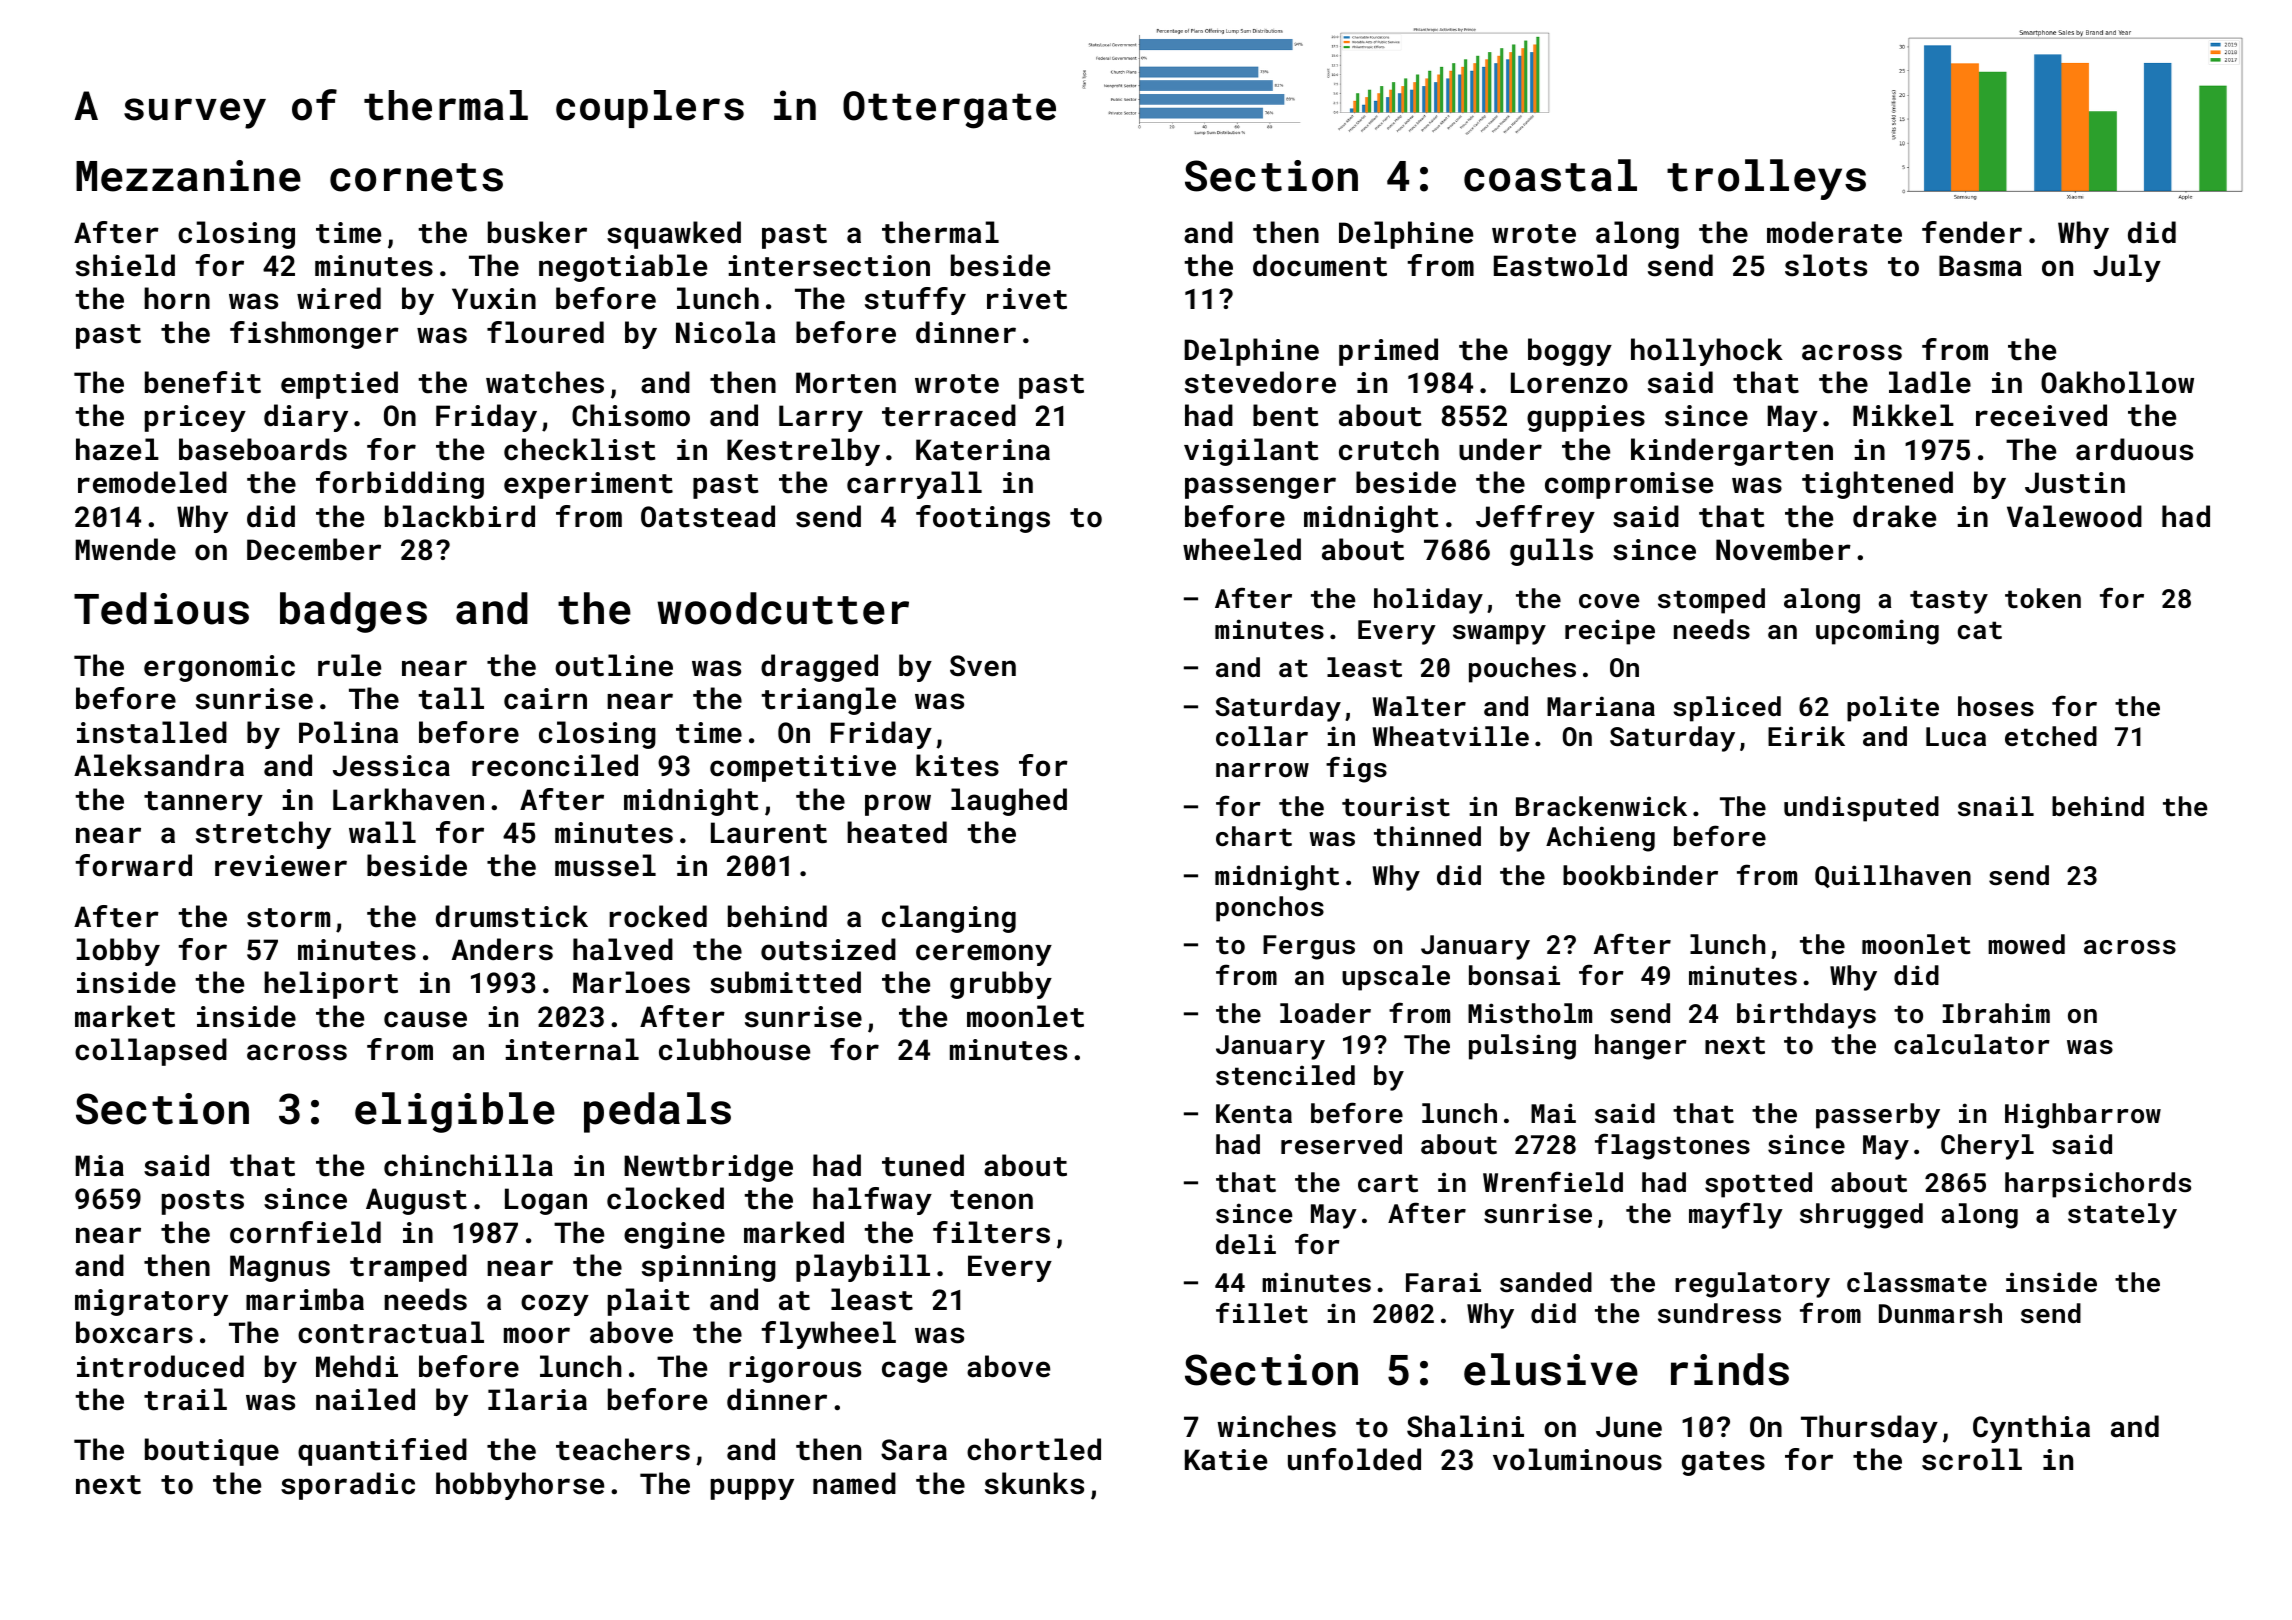 The height and width of the image is (1620, 2292). What do you see at coordinates (151, 1302) in the image?
I see `migratory` at bounding box center [151, 1302].
